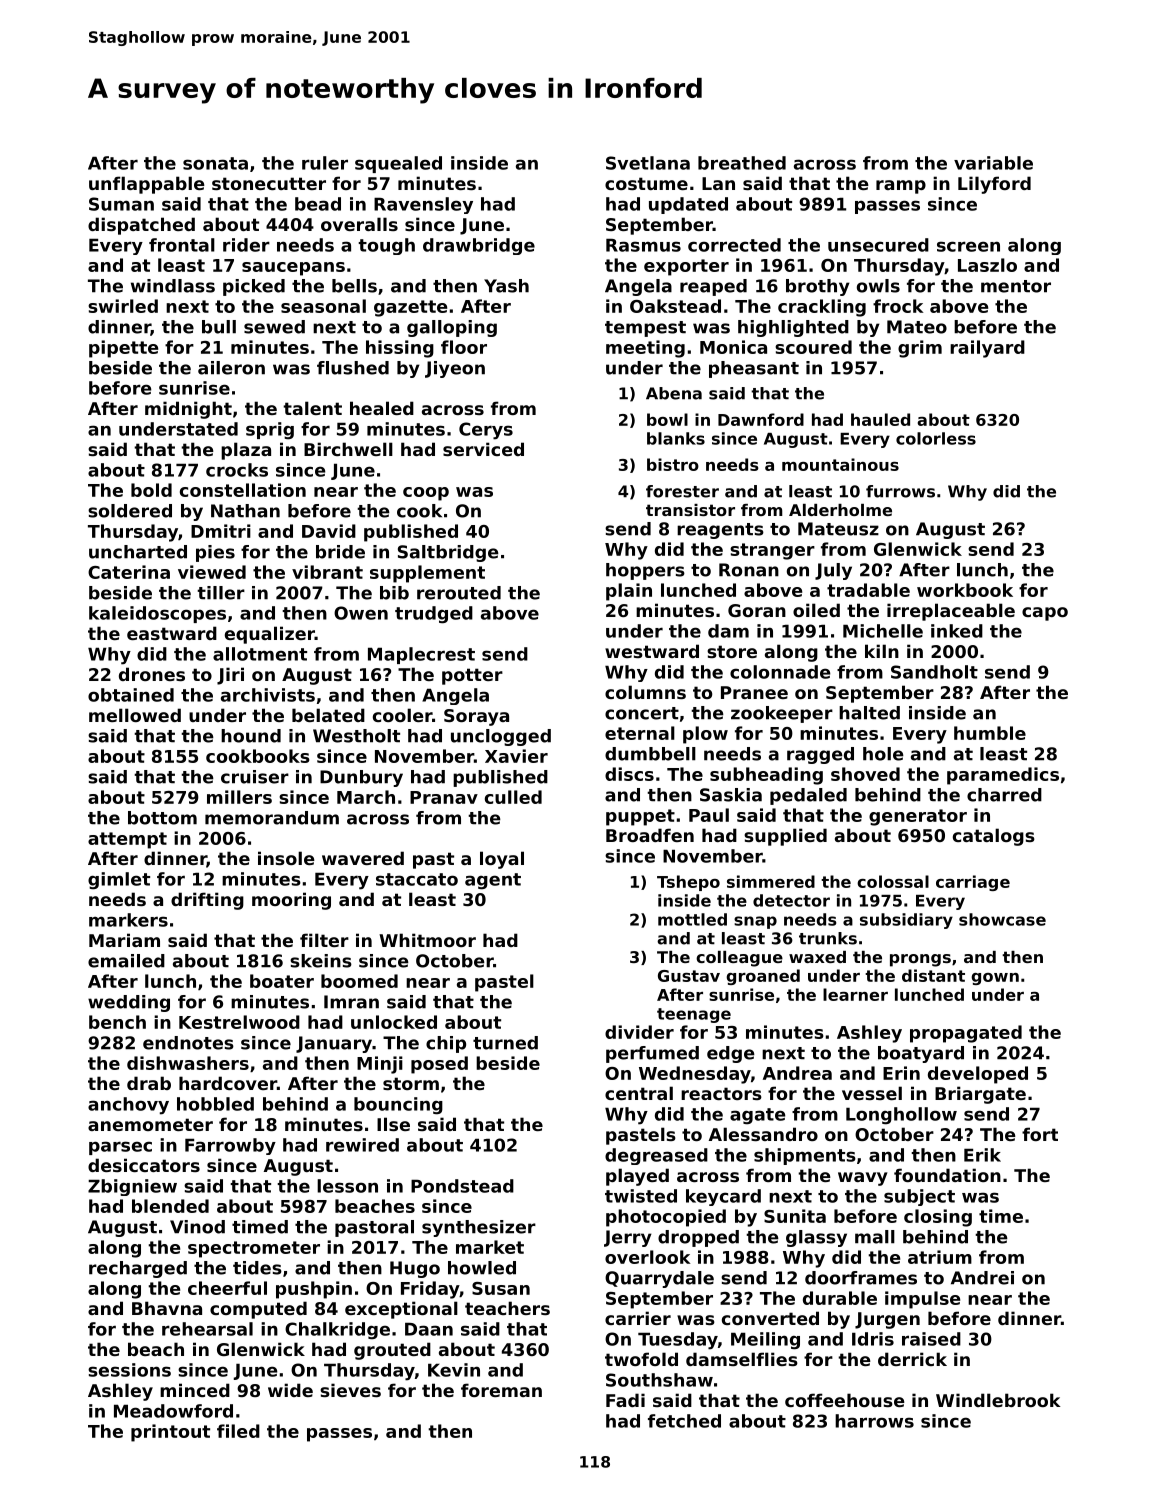 Image resolution: width=1157 pixels, height=1497 pixels. What do you see at coordinates (147, 185) in the image?
I see `unflappable` at bounding box center [147, 185].
